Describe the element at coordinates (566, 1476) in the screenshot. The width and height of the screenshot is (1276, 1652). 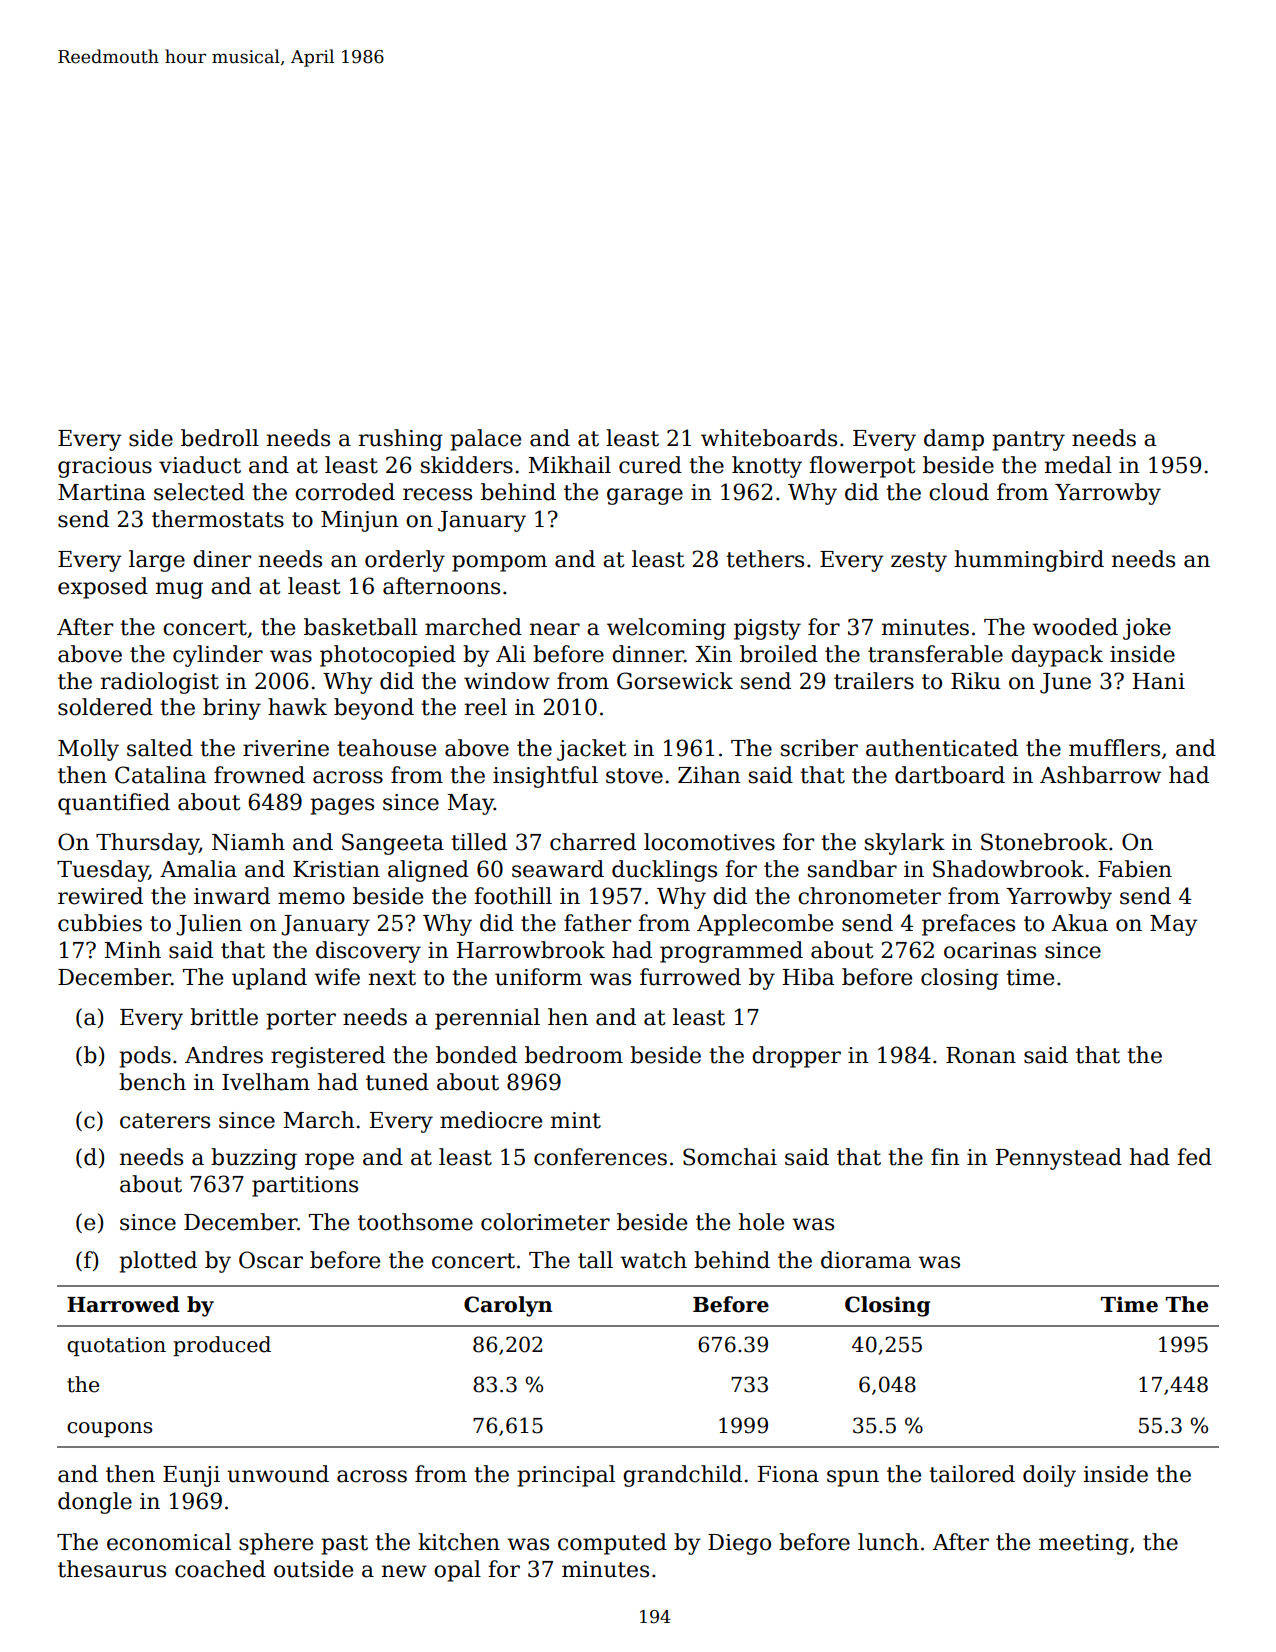
I see `principal` at that location.
